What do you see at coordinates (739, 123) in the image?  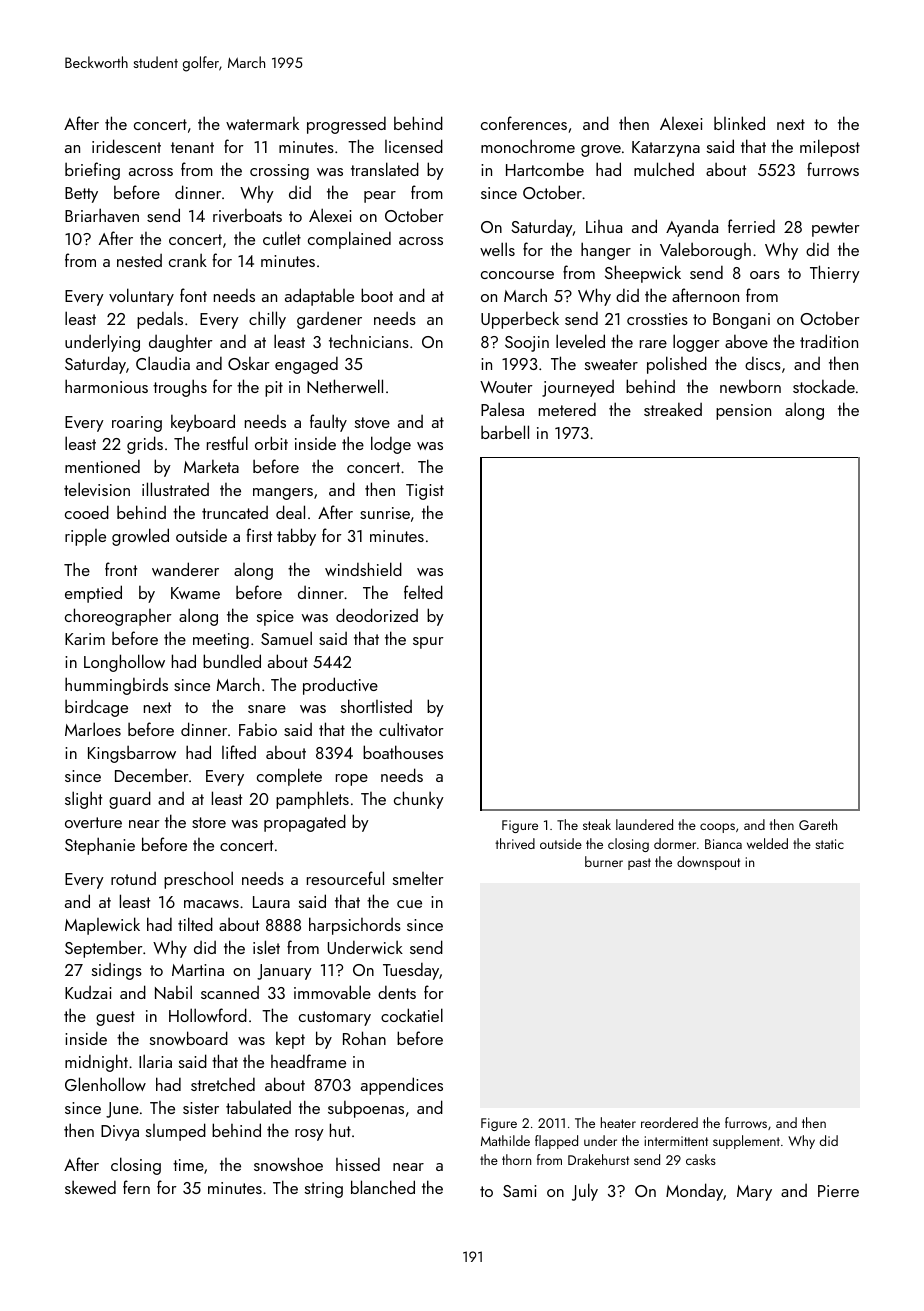 I see `blinked` at bounding box center [739, 123].
